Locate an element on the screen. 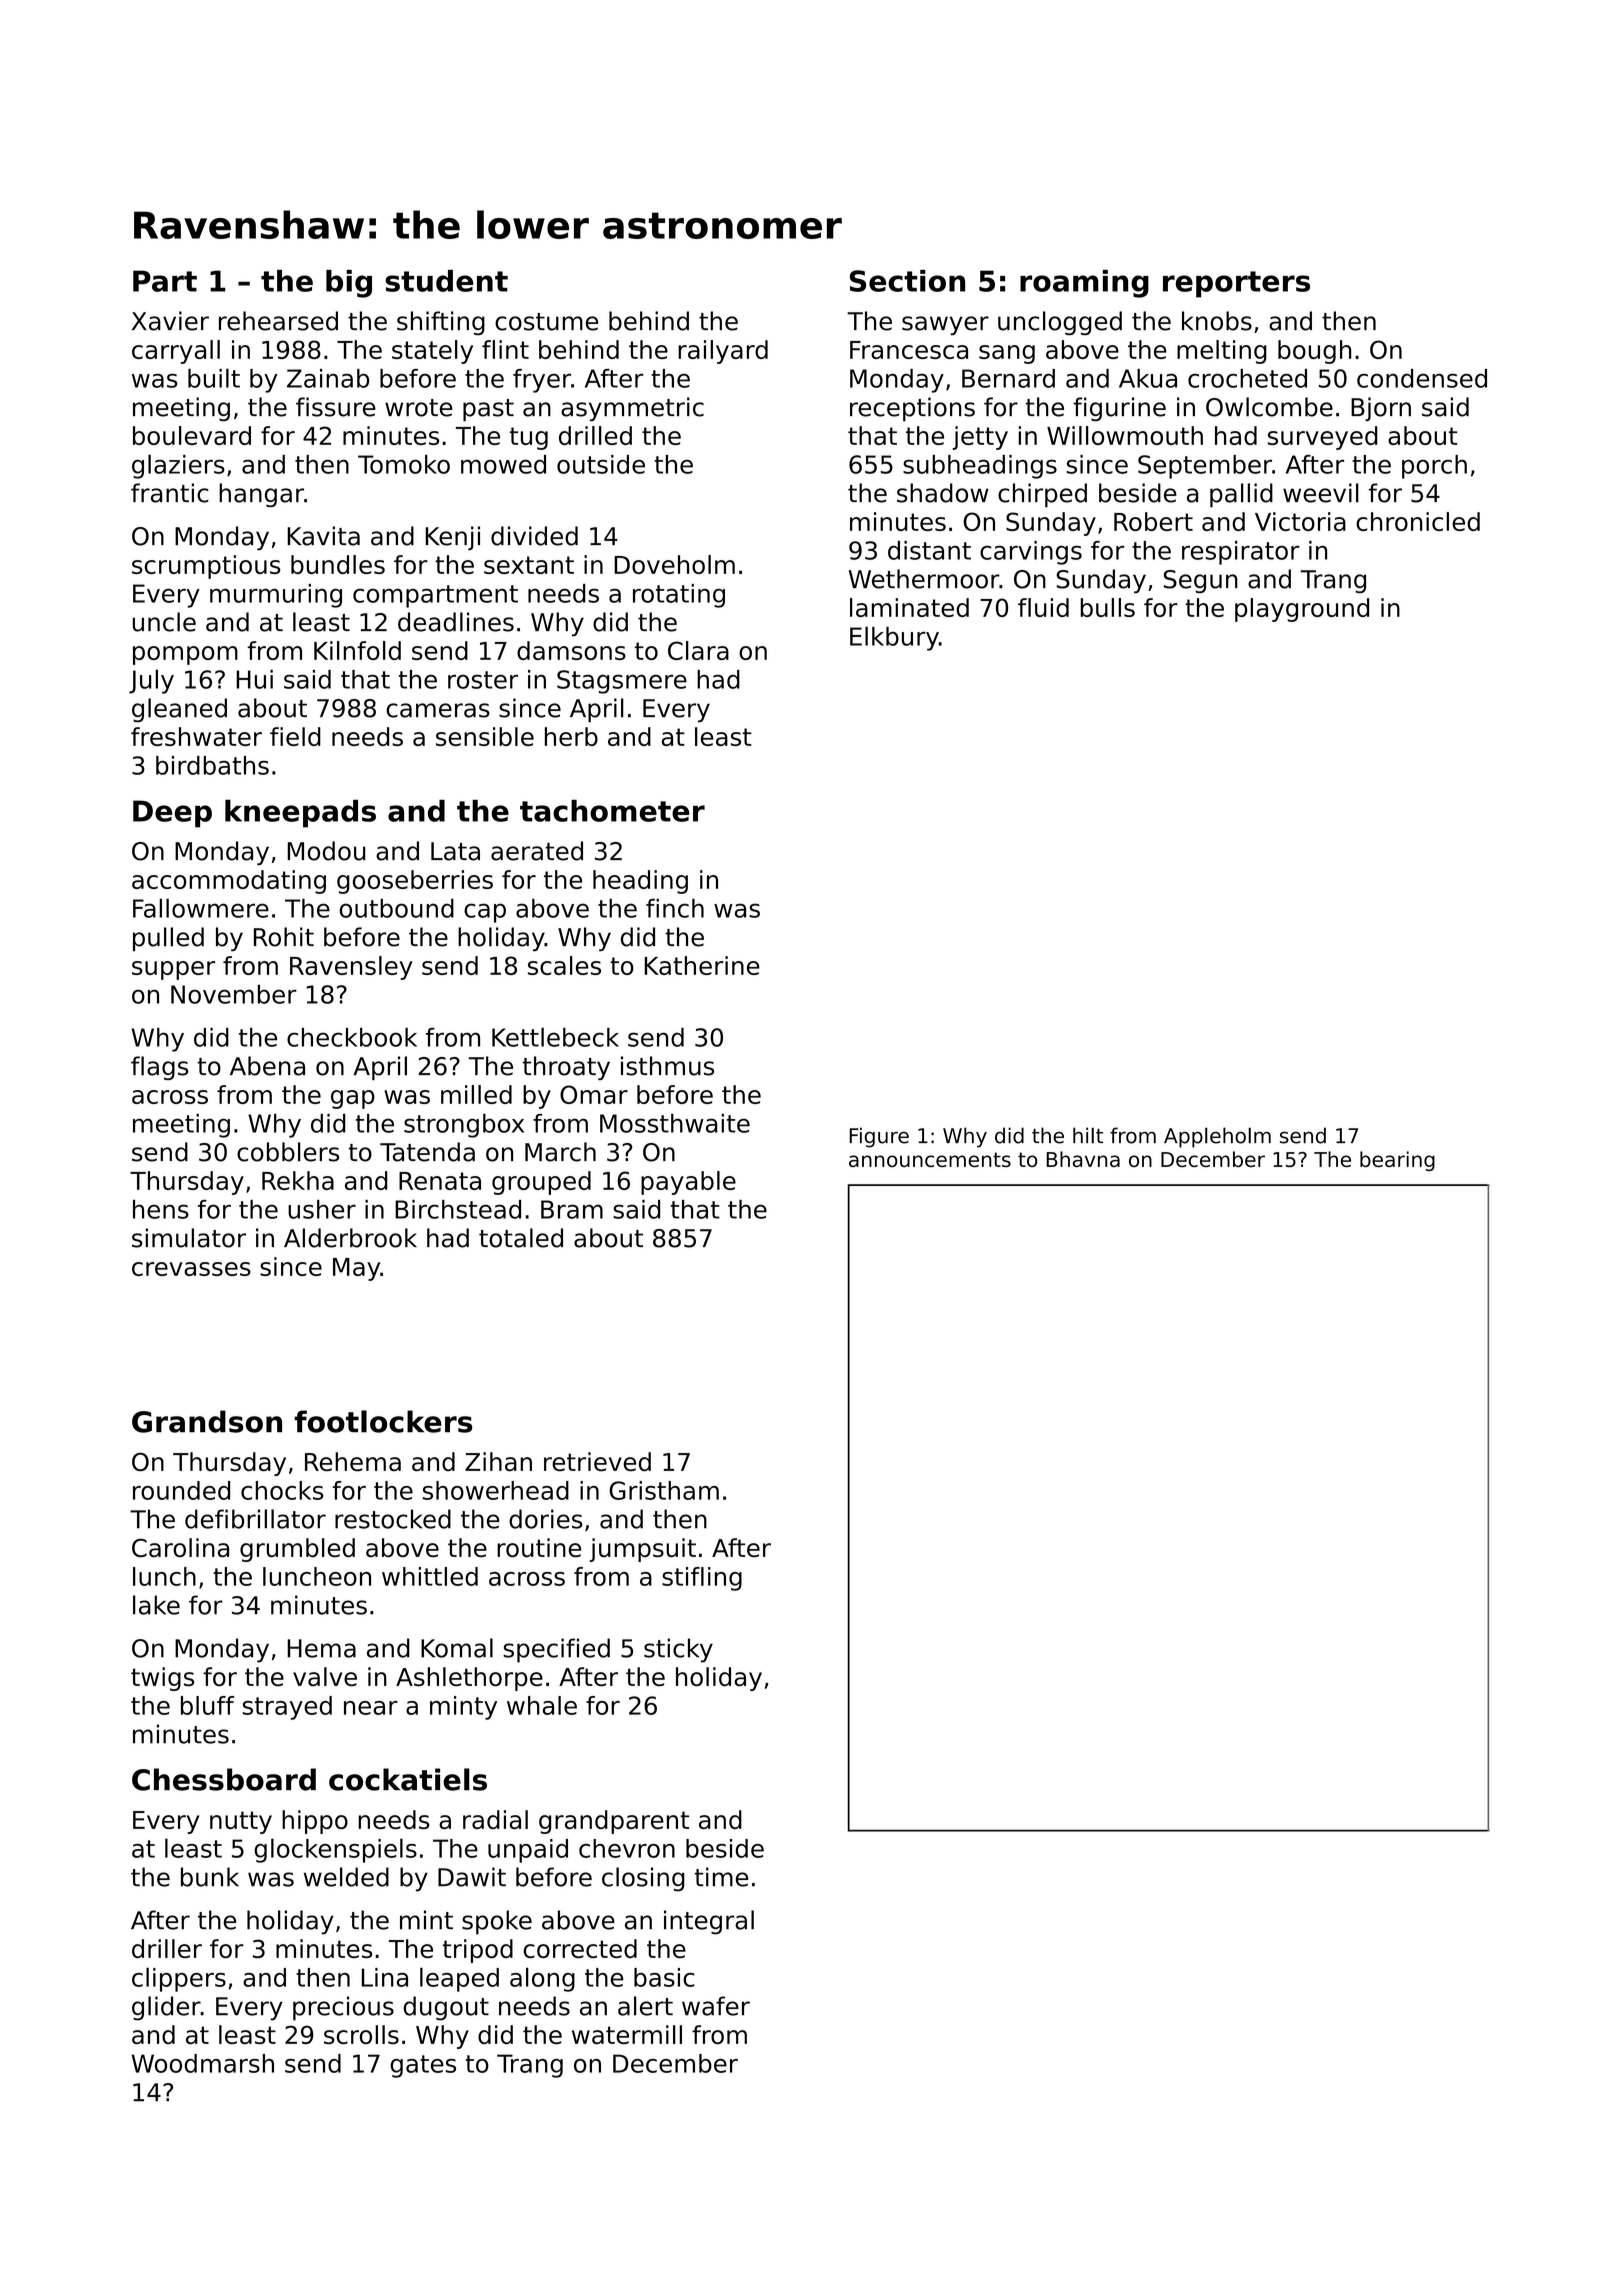 The width and height of the screenshot is (1620, 2292). Gristham is located at coordinates (664, 1490).
